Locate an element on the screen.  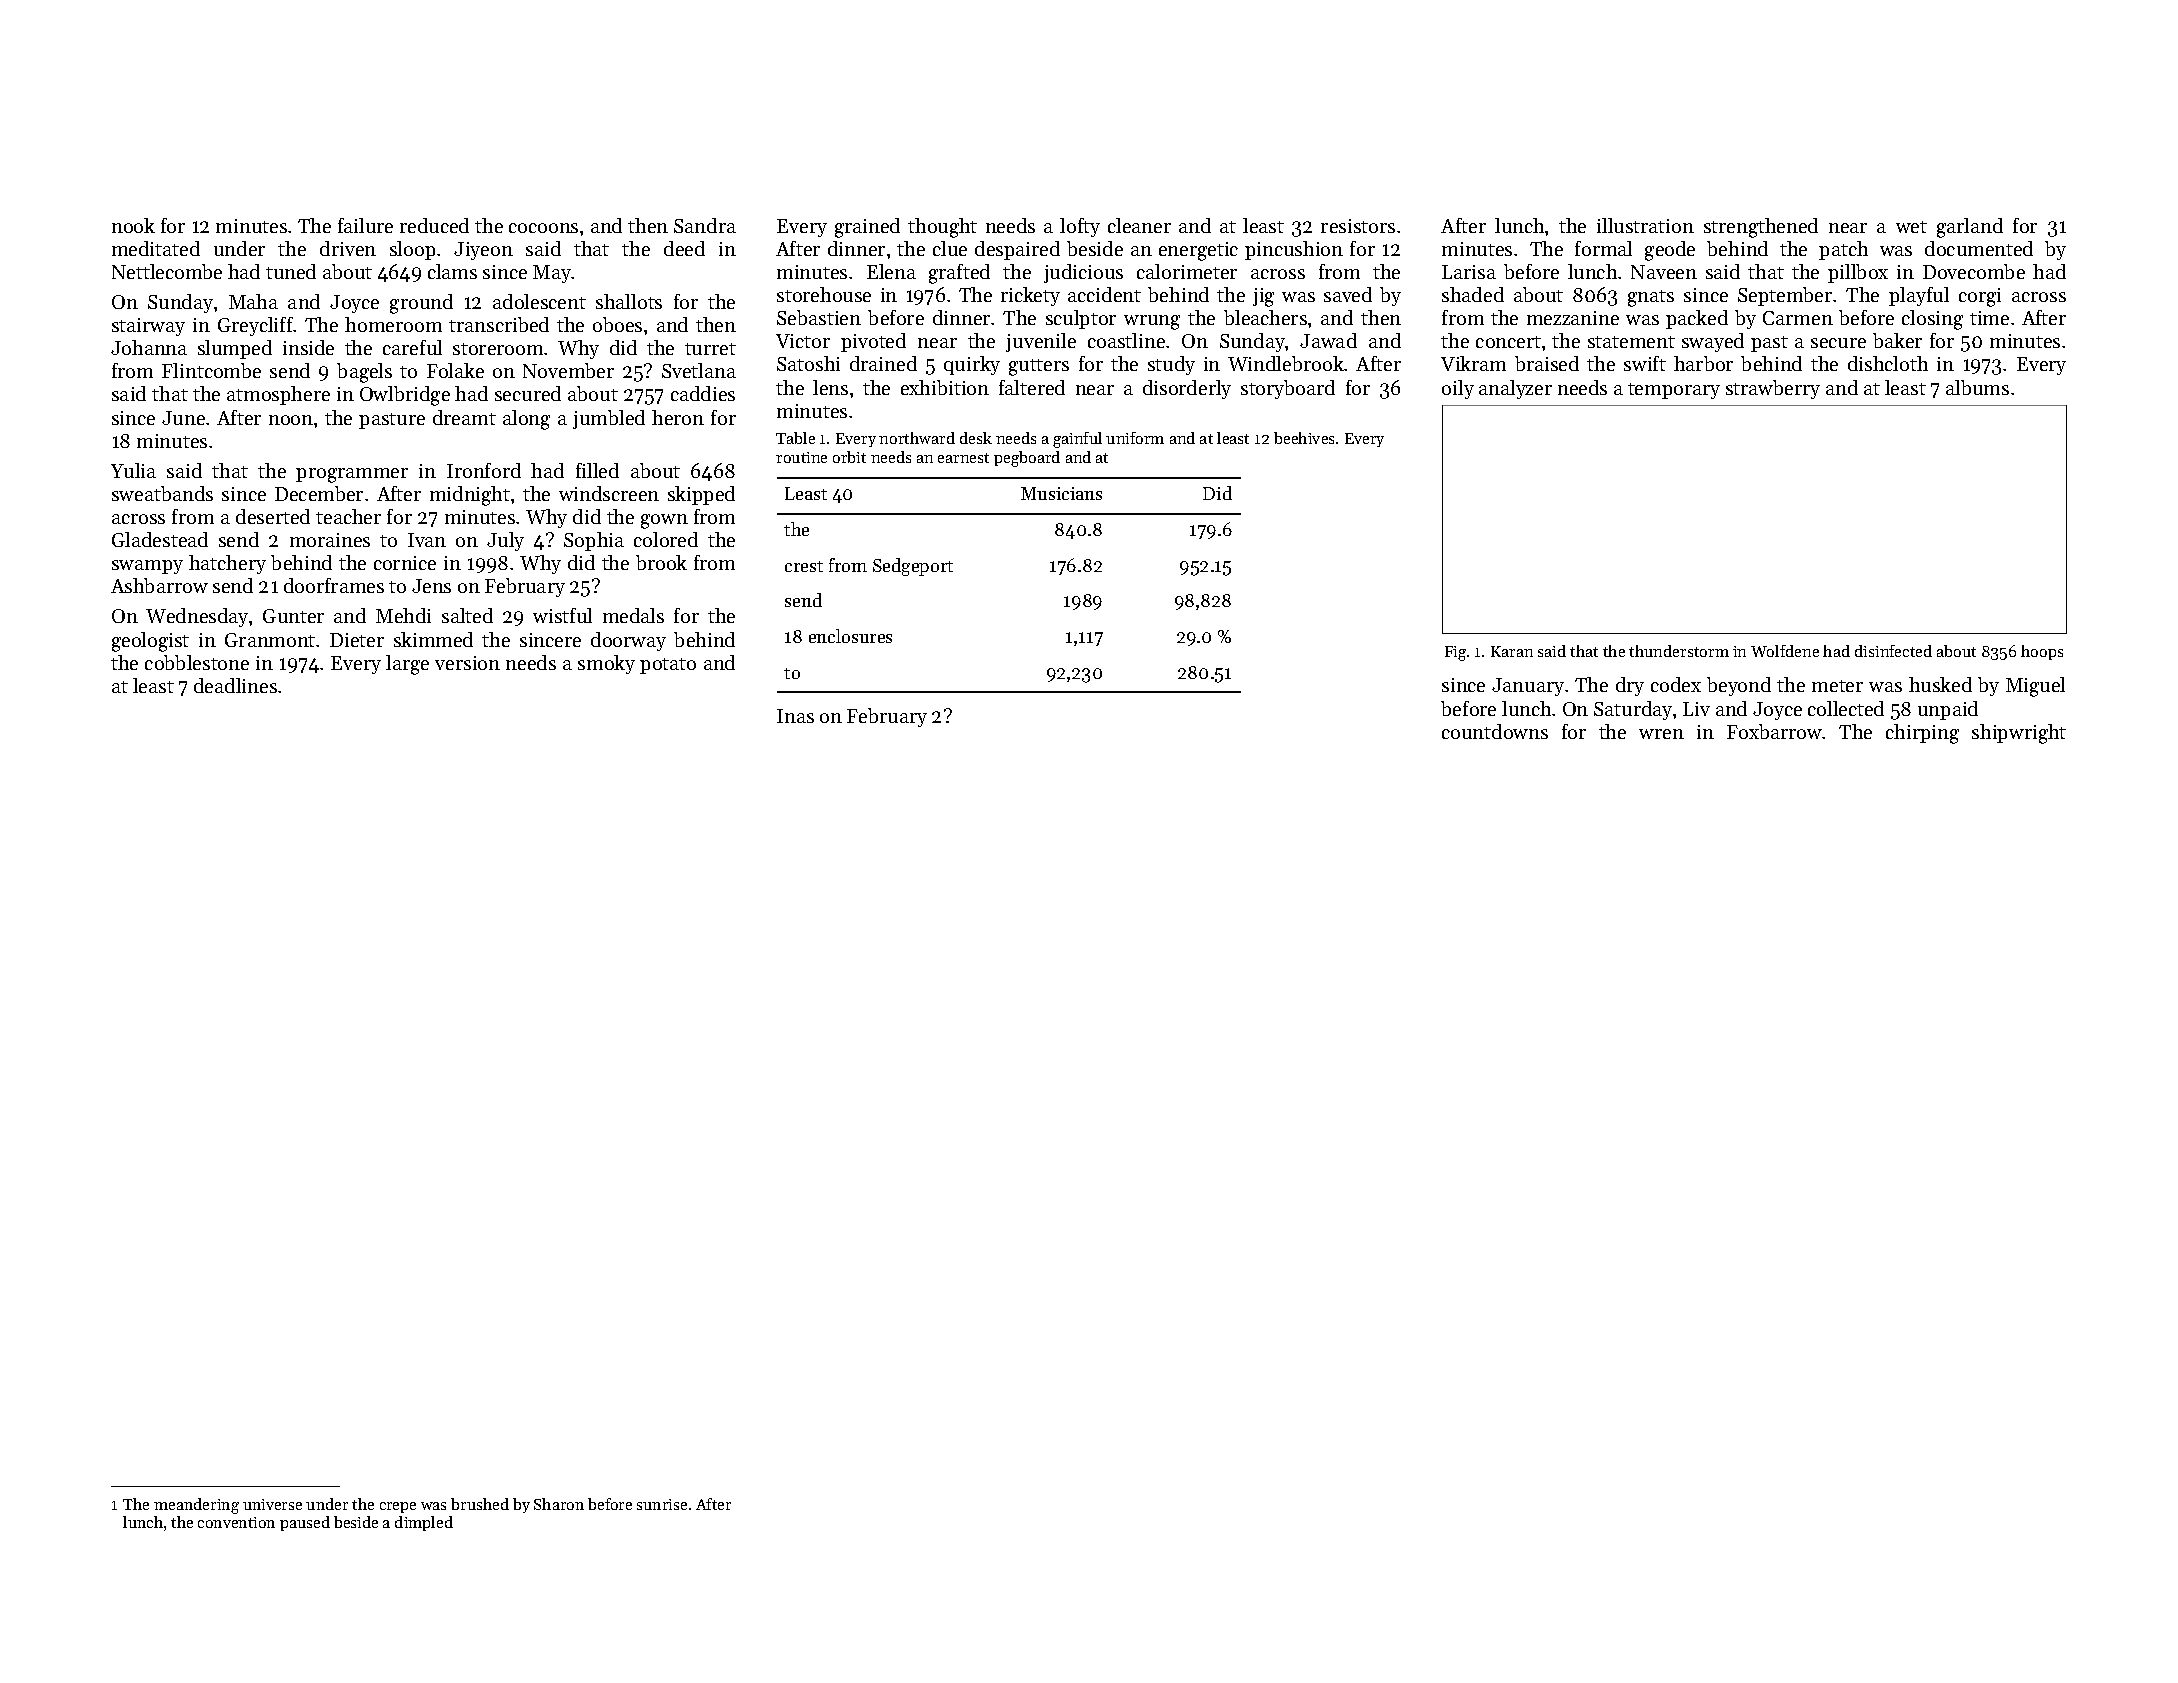
Nettlecombe is located at coordinates (167, 271).
